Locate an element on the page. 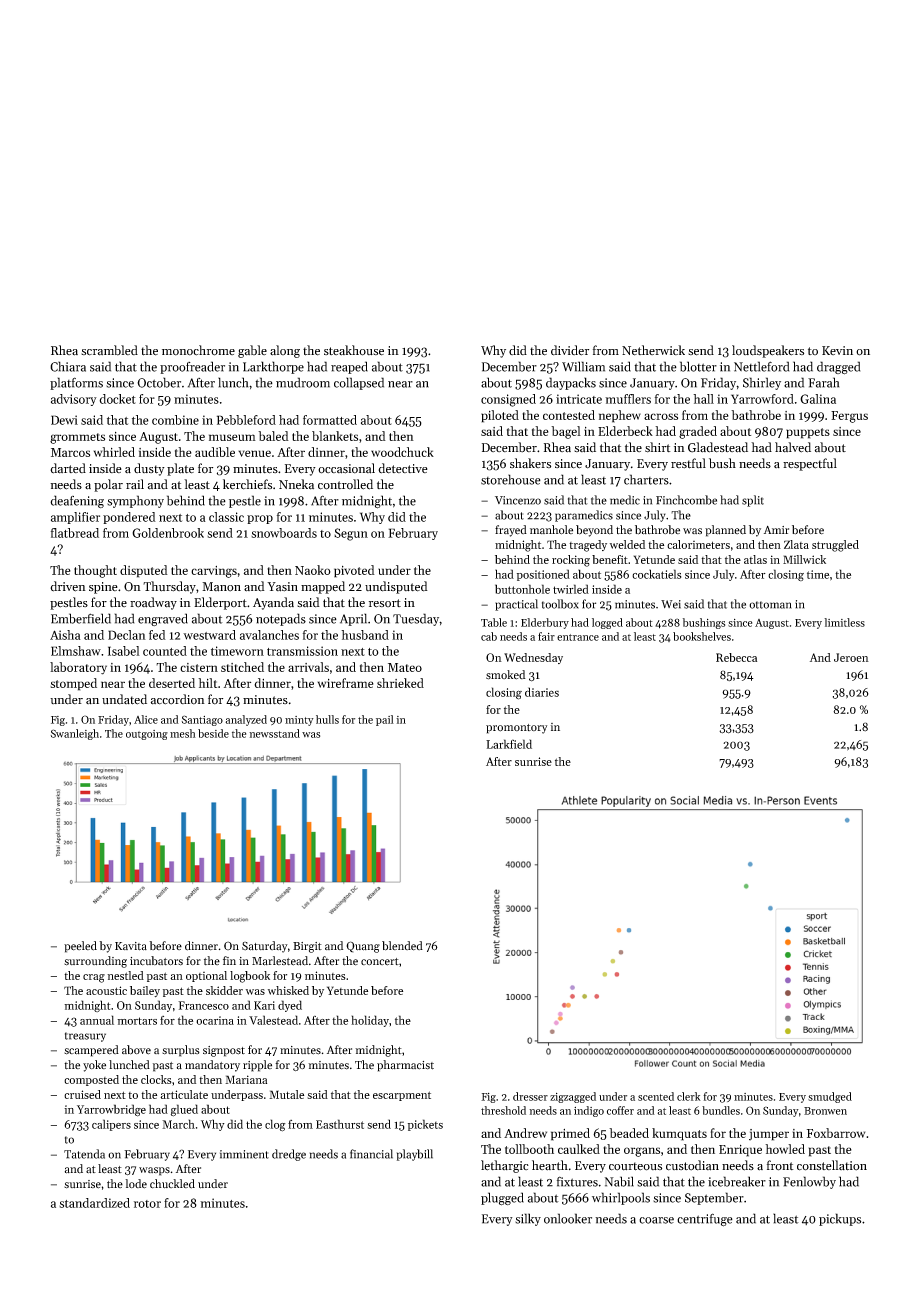 Image resolution: width=924 pixels, height=1308 pixels. scrambled is located at coordinates (109, 350).
